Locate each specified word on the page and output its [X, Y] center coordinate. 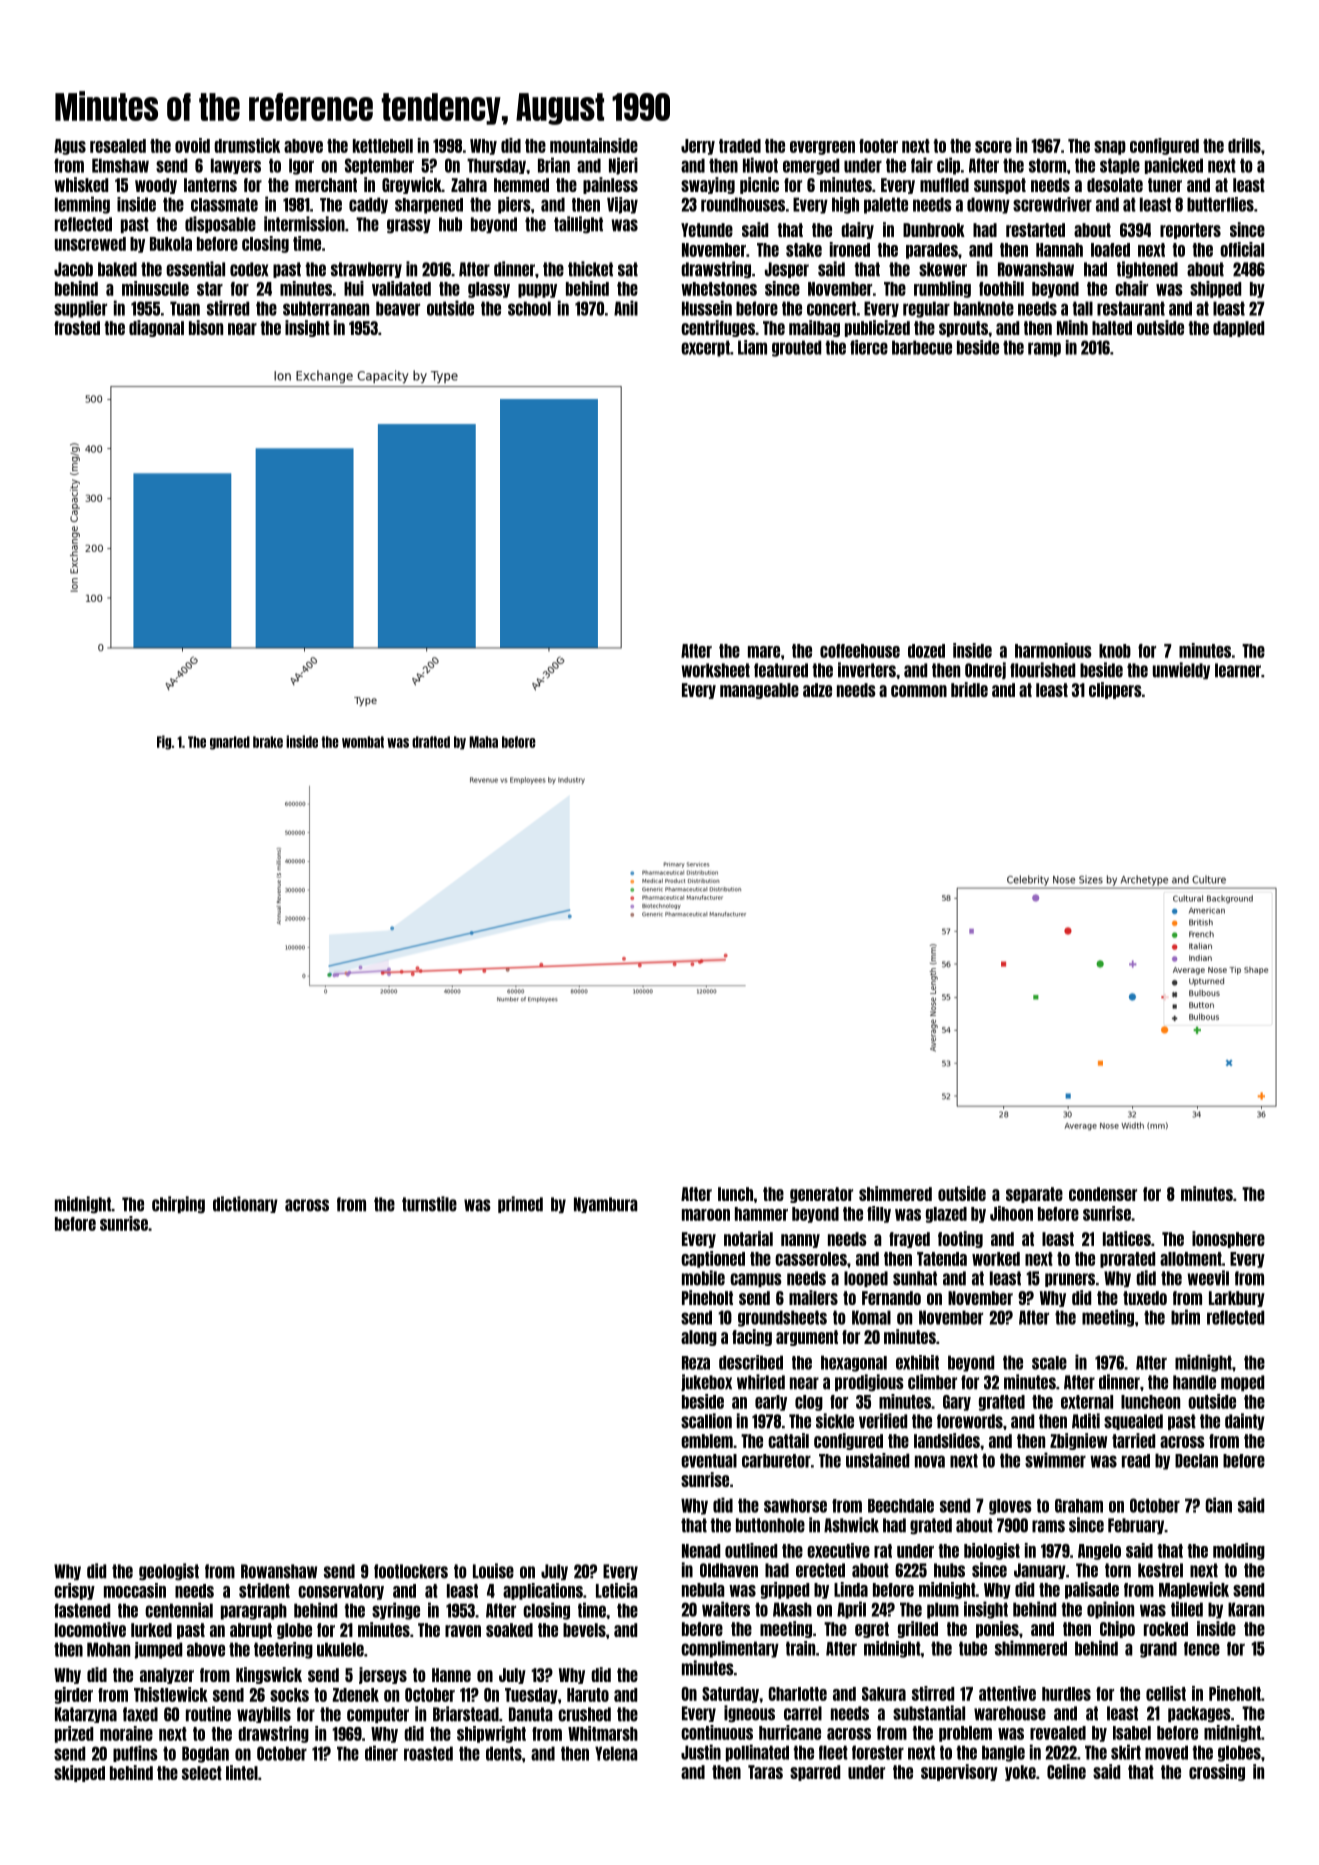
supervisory [959, 1772]
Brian [554, 165]
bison [206, 327]
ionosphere [1228, 1239]
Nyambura [606, 1205]
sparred [815, 1773]
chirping [178, 1205]
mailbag [814, 328]
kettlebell [383, 146]
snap [1110, 148]
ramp [1044, 349]
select [202, 1773]
